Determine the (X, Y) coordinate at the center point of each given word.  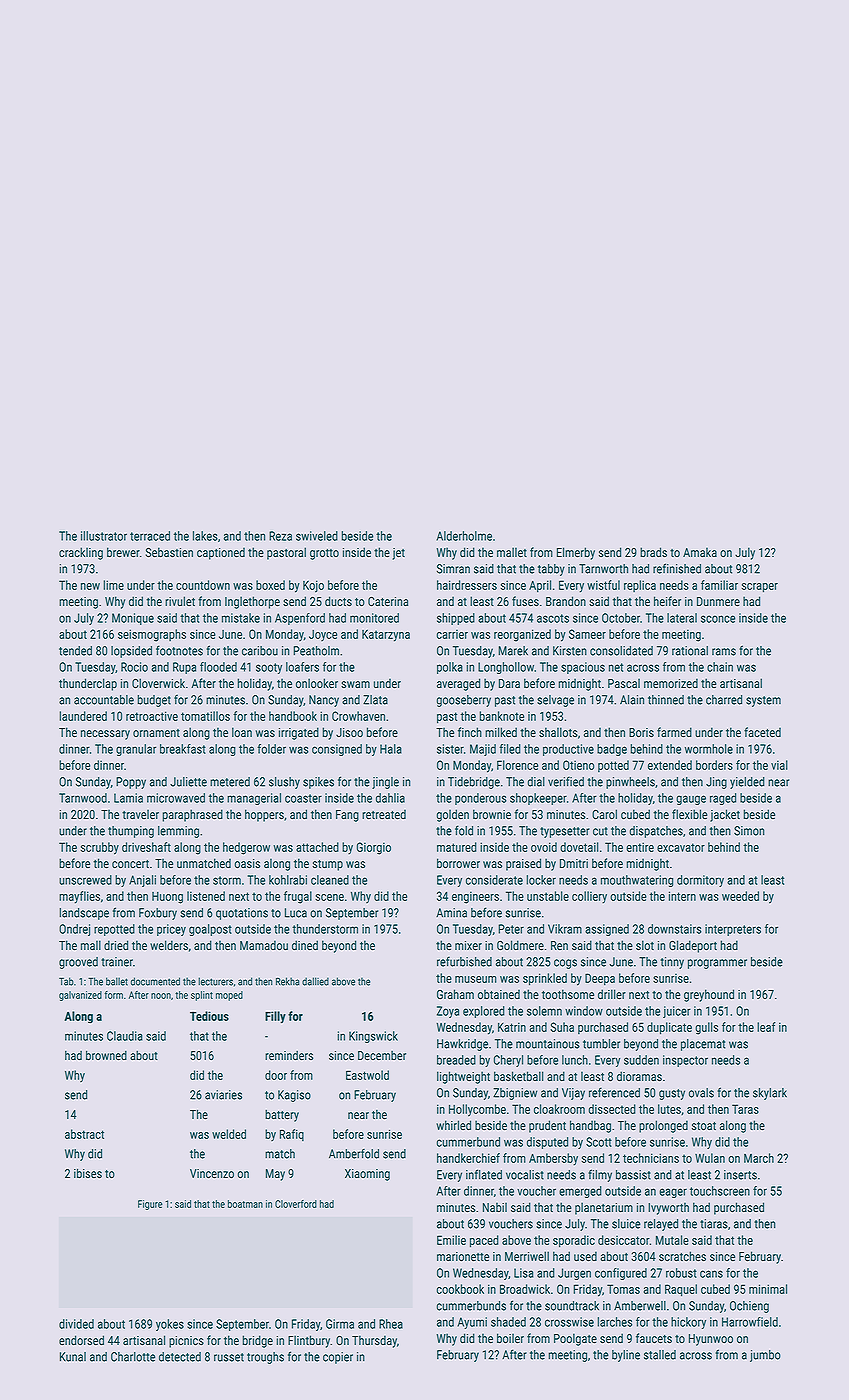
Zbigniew (515, 1094)
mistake (241, 618)
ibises (88, 1173)
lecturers (215, 981)
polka (450, 668)
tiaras (714, 1224)
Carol (604, 814)
